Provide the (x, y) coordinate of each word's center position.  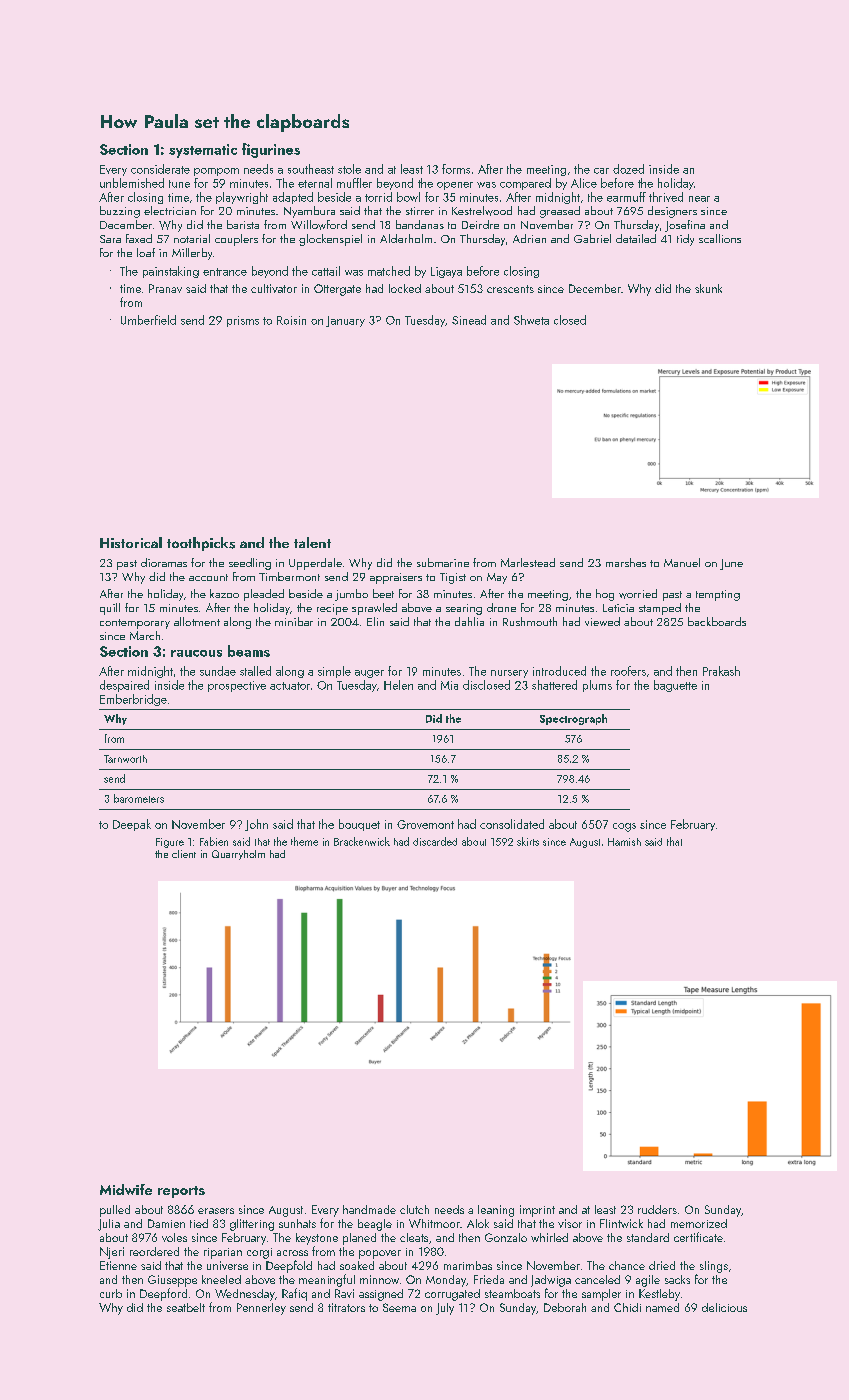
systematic (203, 151)
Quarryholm (238, 855)
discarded (435, 841)
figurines (271, 150)
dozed (628, 169)
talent (312, 542)
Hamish (624, 842)
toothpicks (201, 544)
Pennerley (261, 1309)
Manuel (682, 562)
